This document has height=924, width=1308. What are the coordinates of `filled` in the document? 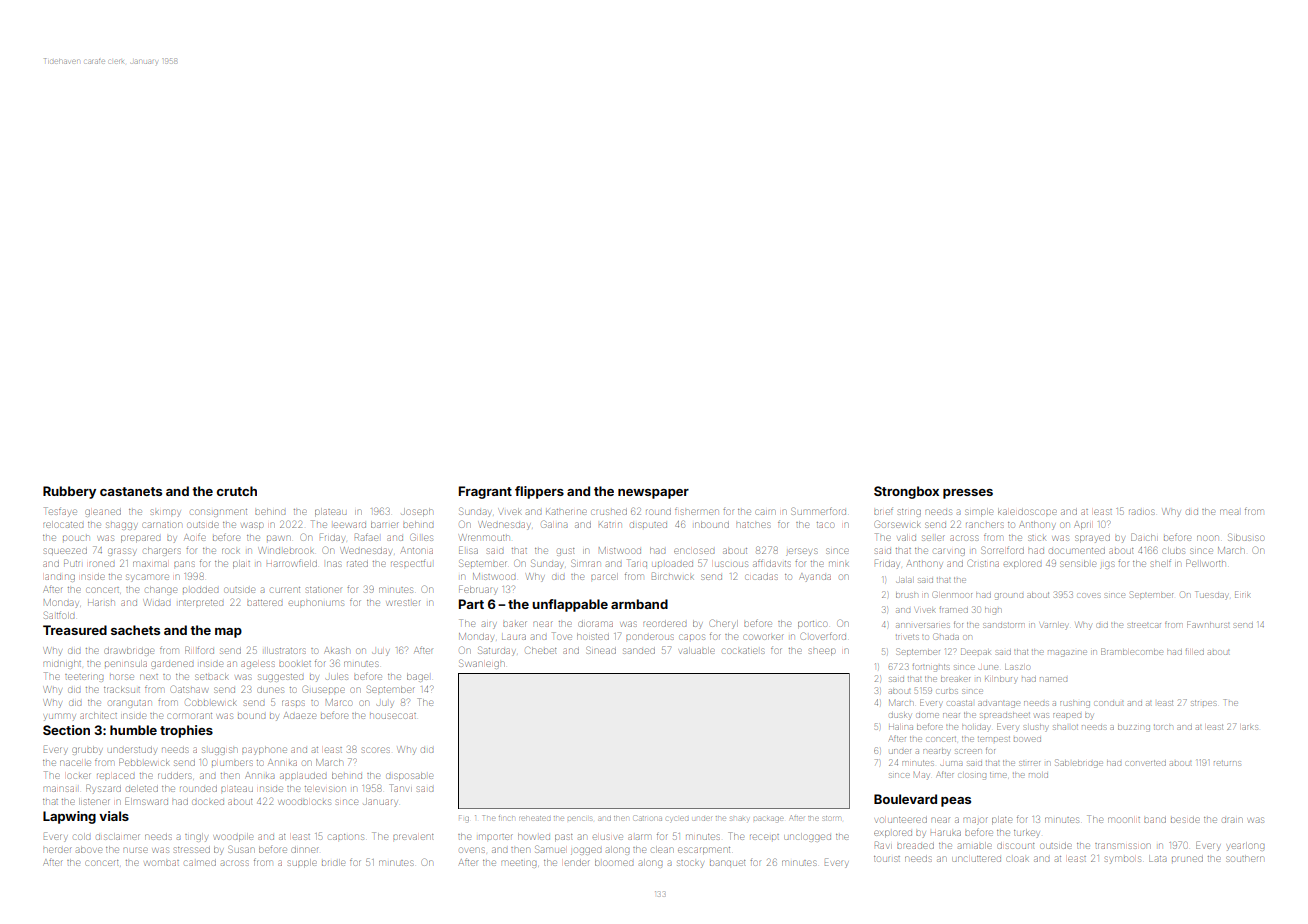 It's located at (1195, 651).
